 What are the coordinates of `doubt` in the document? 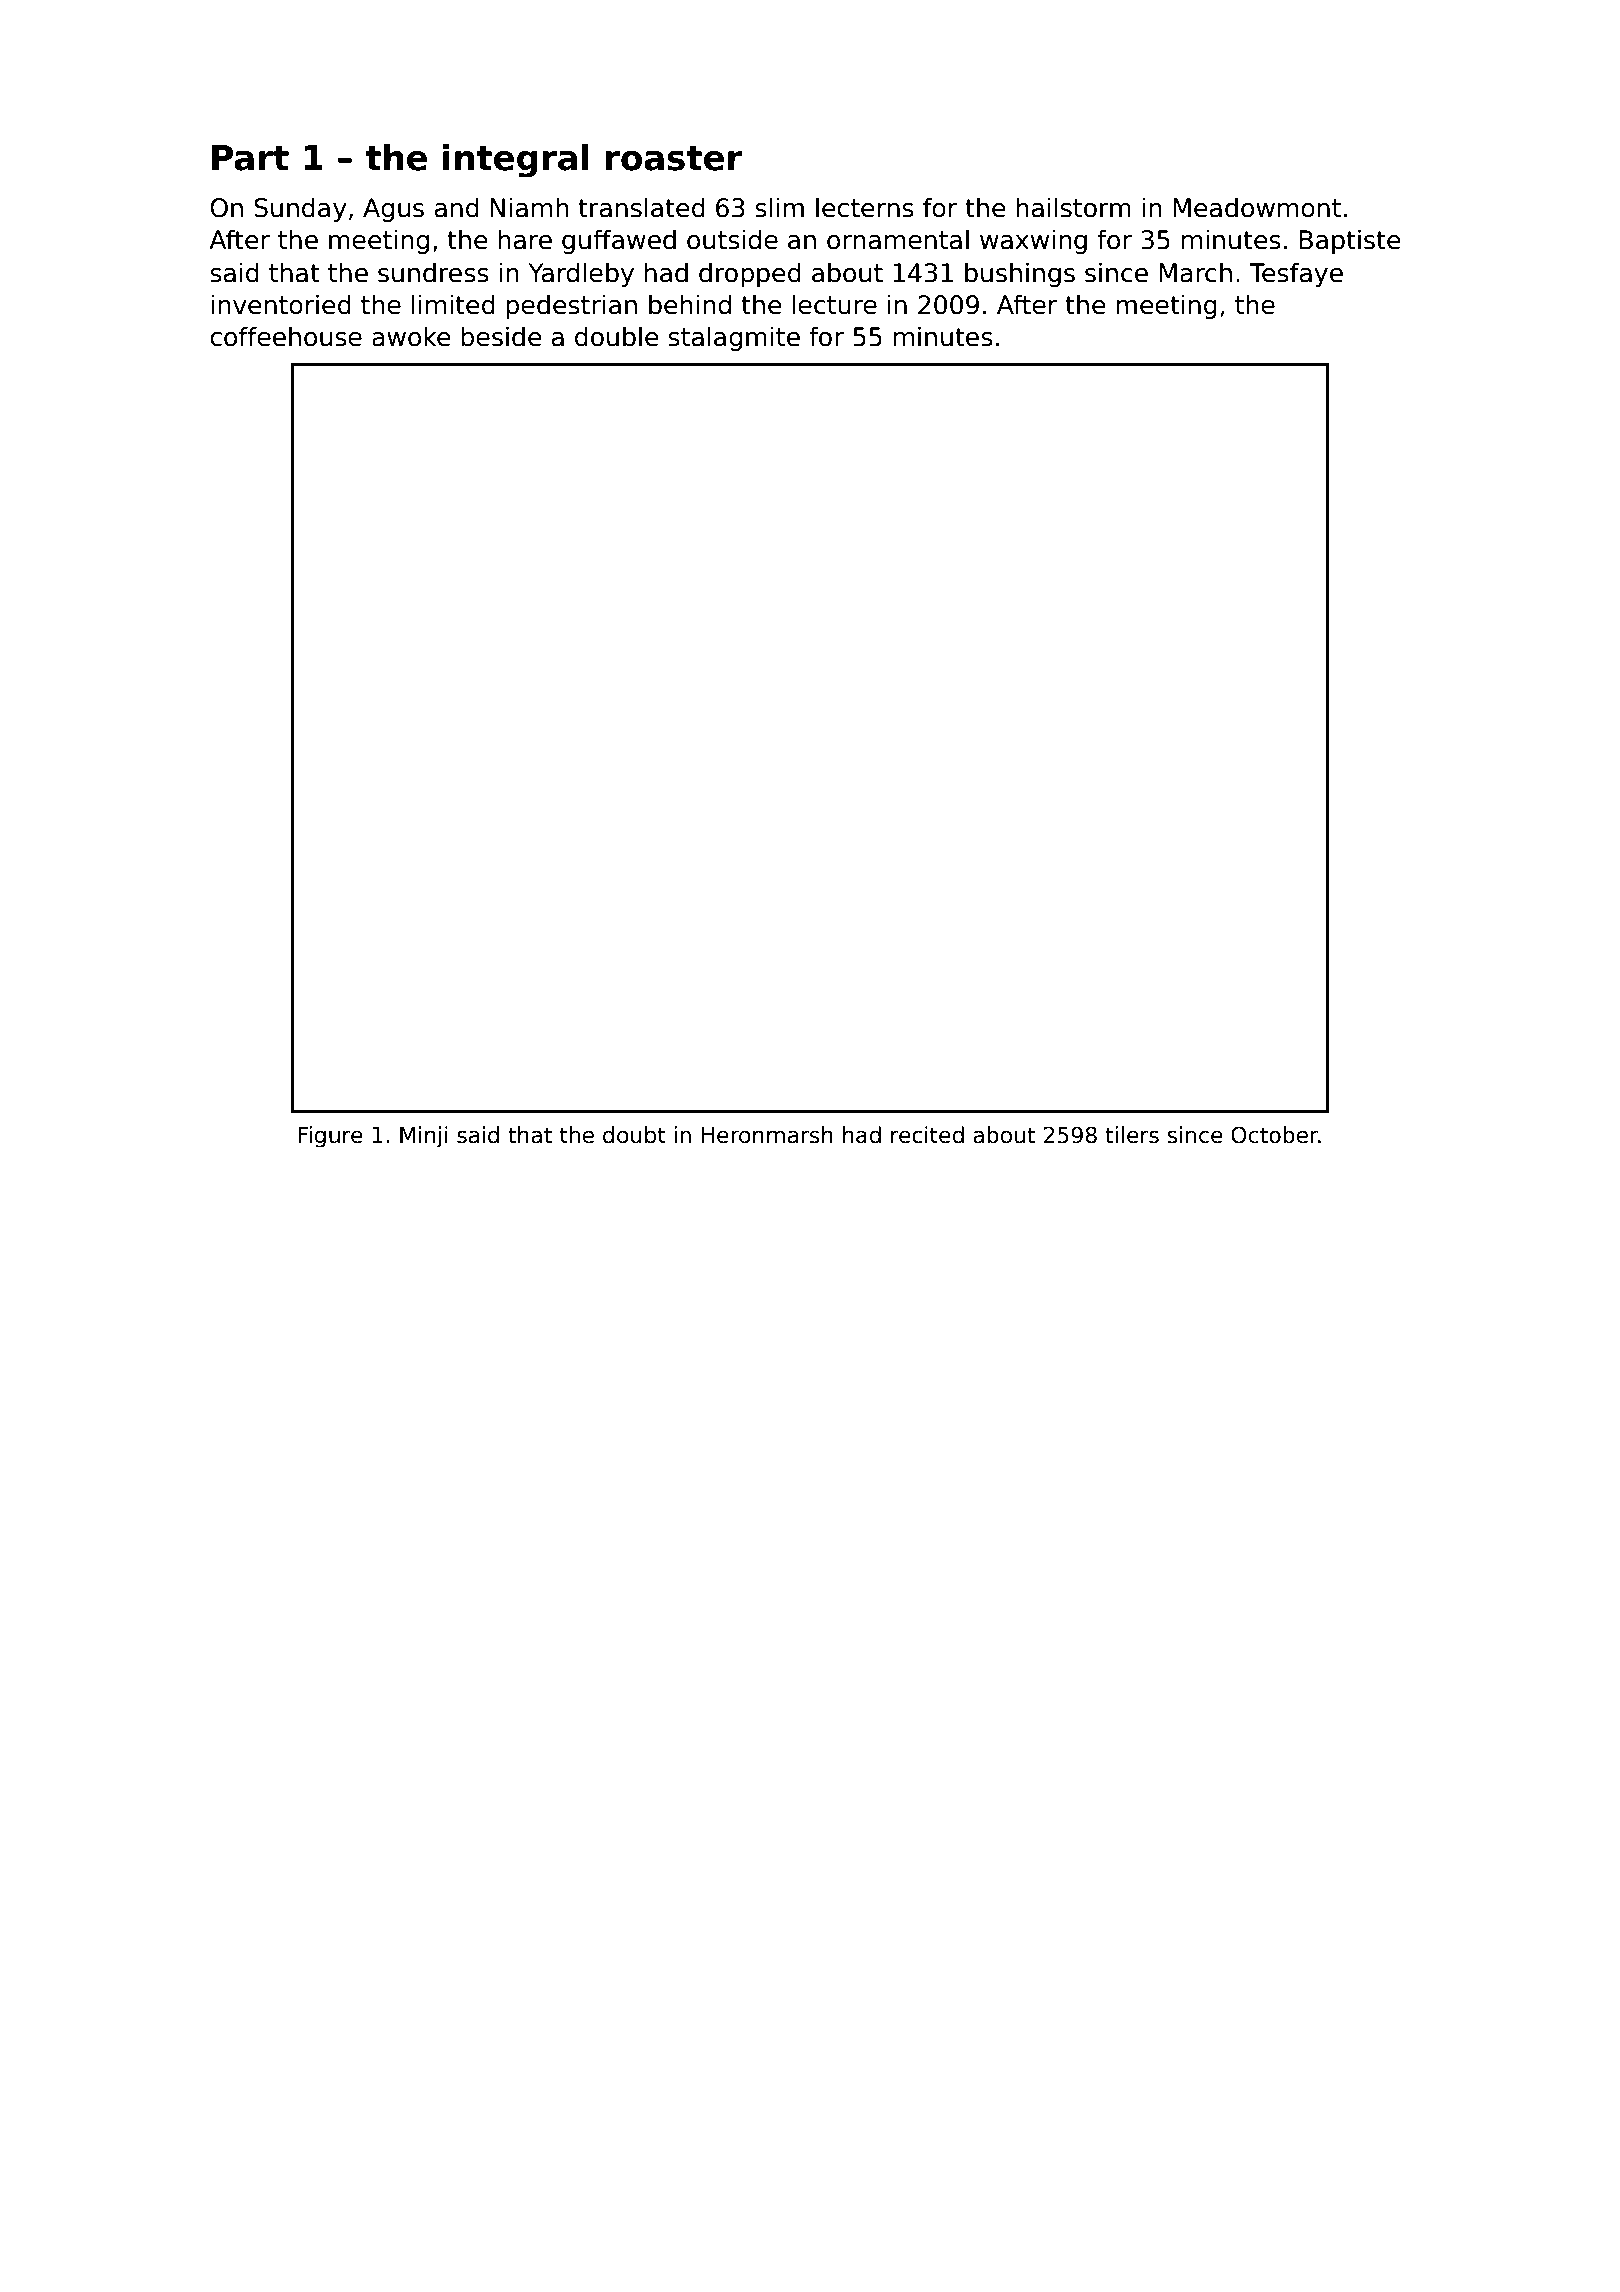 It's located at (634, 1135).
